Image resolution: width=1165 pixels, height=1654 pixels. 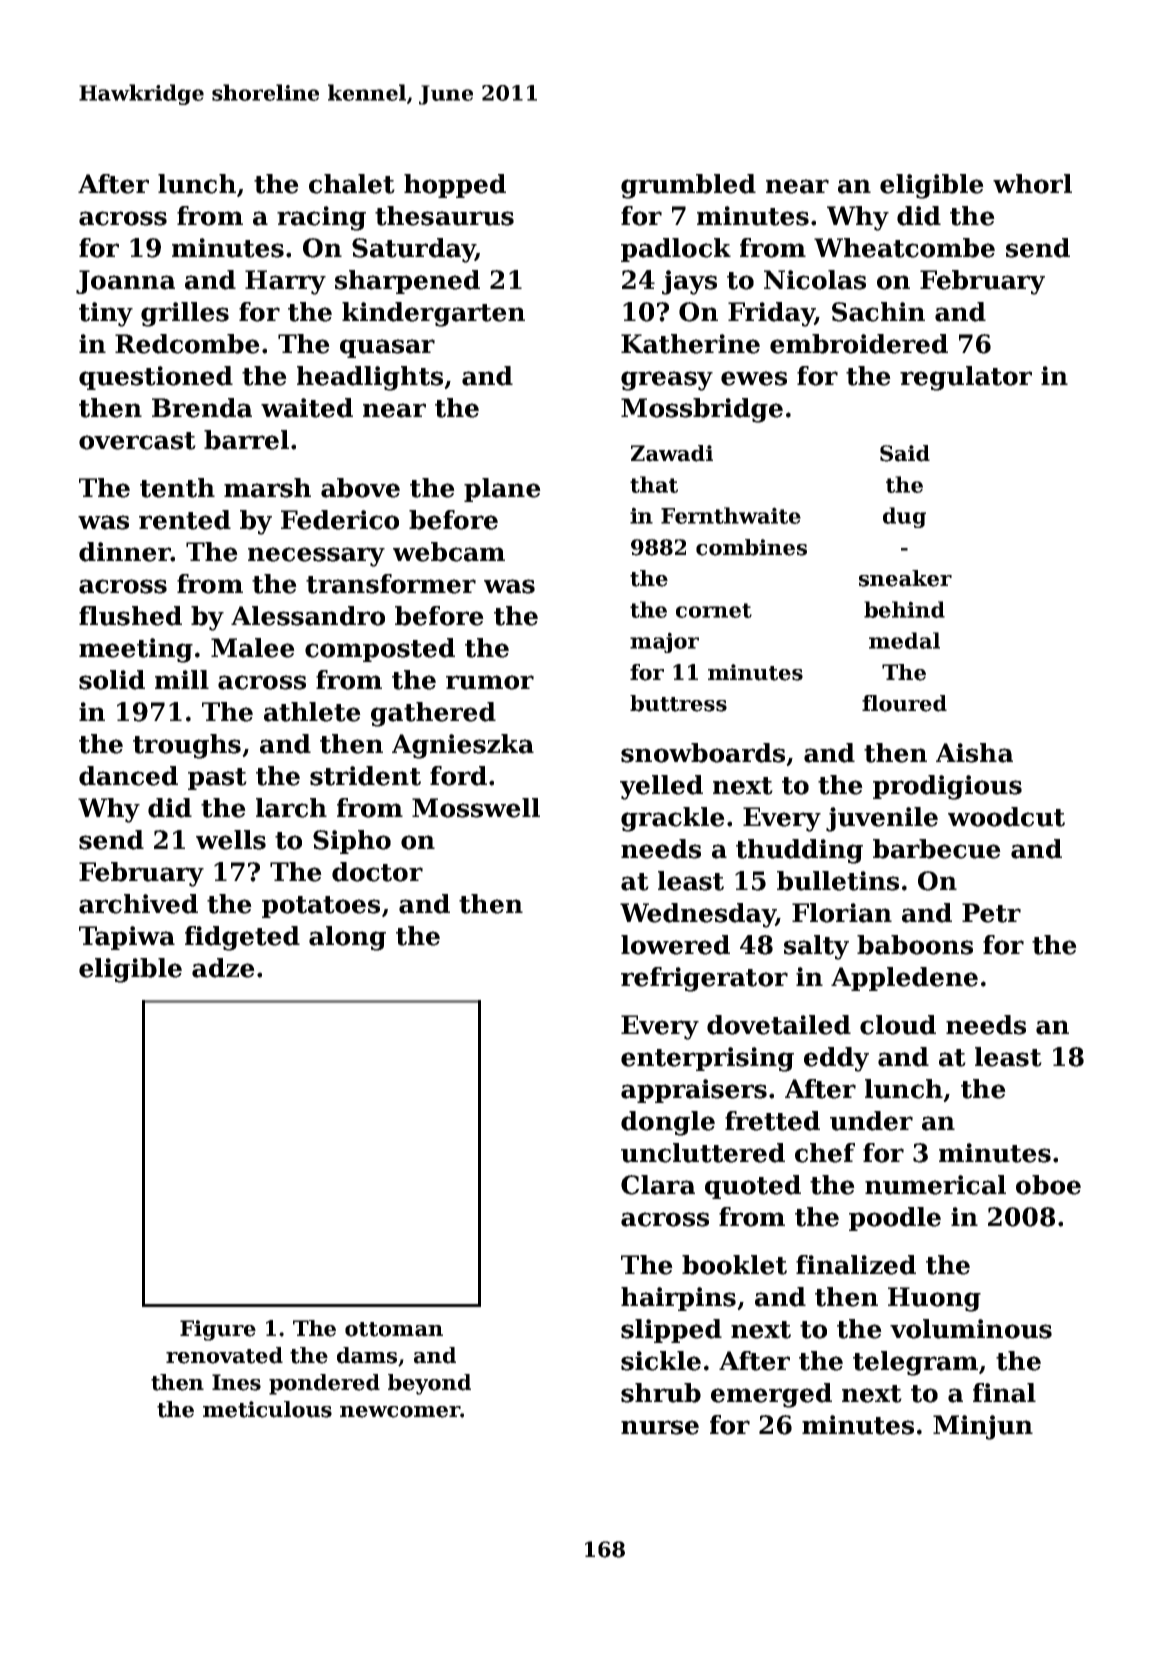 What do you see at coordinates (974, 753) in the screenshot?
I see `Aisha` at bounding box center [974, 753].
